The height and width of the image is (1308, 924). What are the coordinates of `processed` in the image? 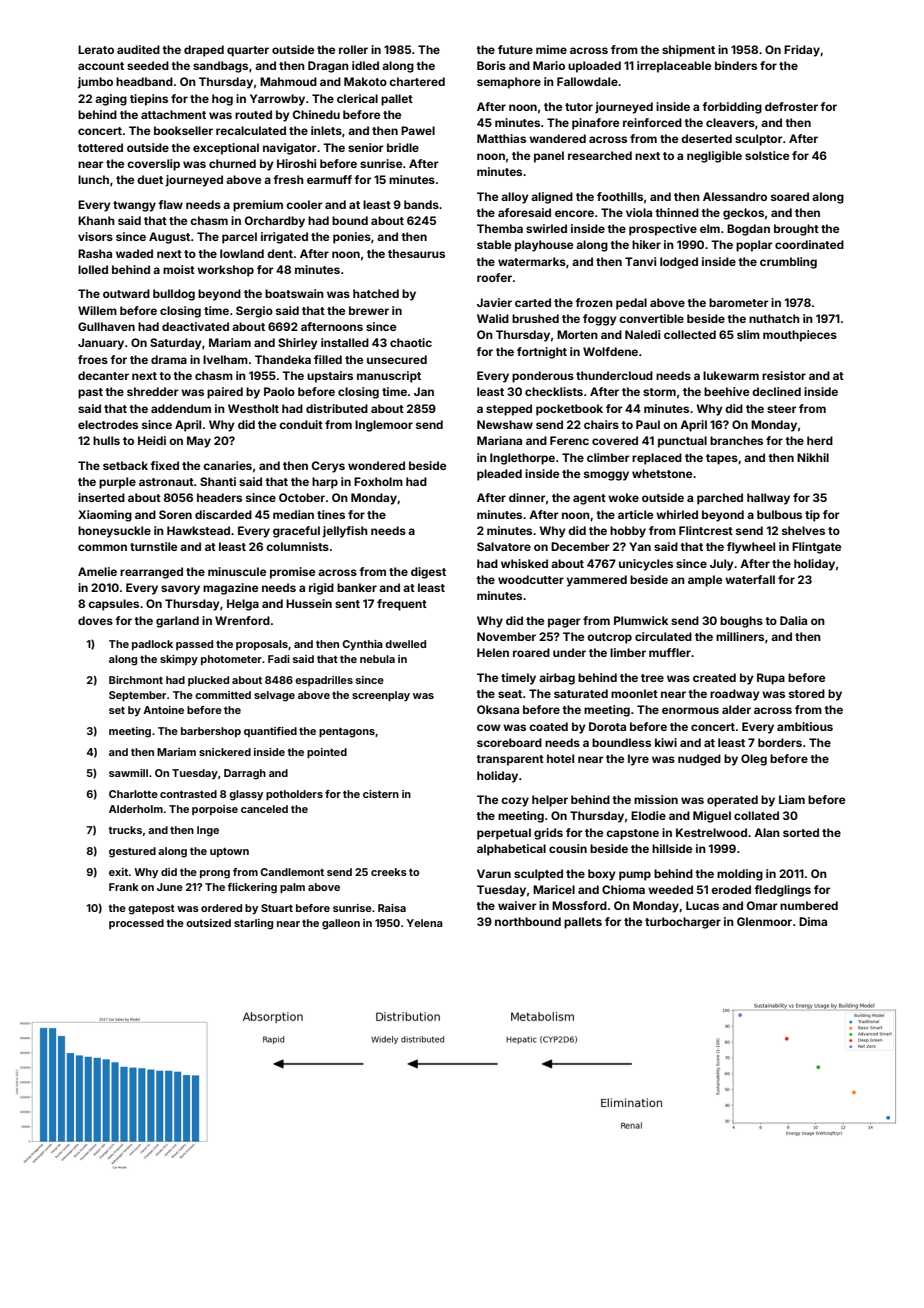 It's located at (136, 924).
